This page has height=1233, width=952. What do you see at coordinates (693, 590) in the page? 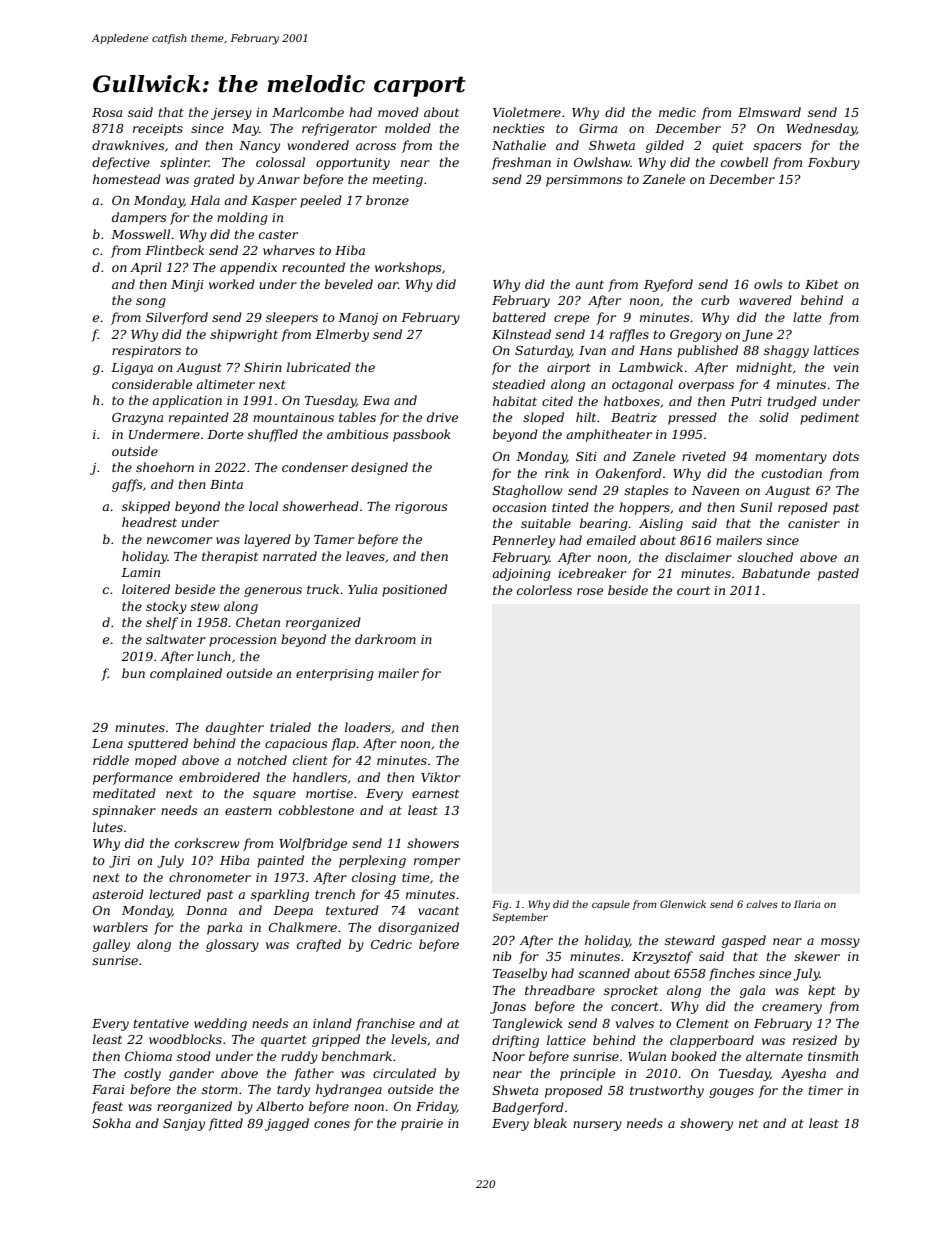
I see `court` at bounding box center [693, 590].
